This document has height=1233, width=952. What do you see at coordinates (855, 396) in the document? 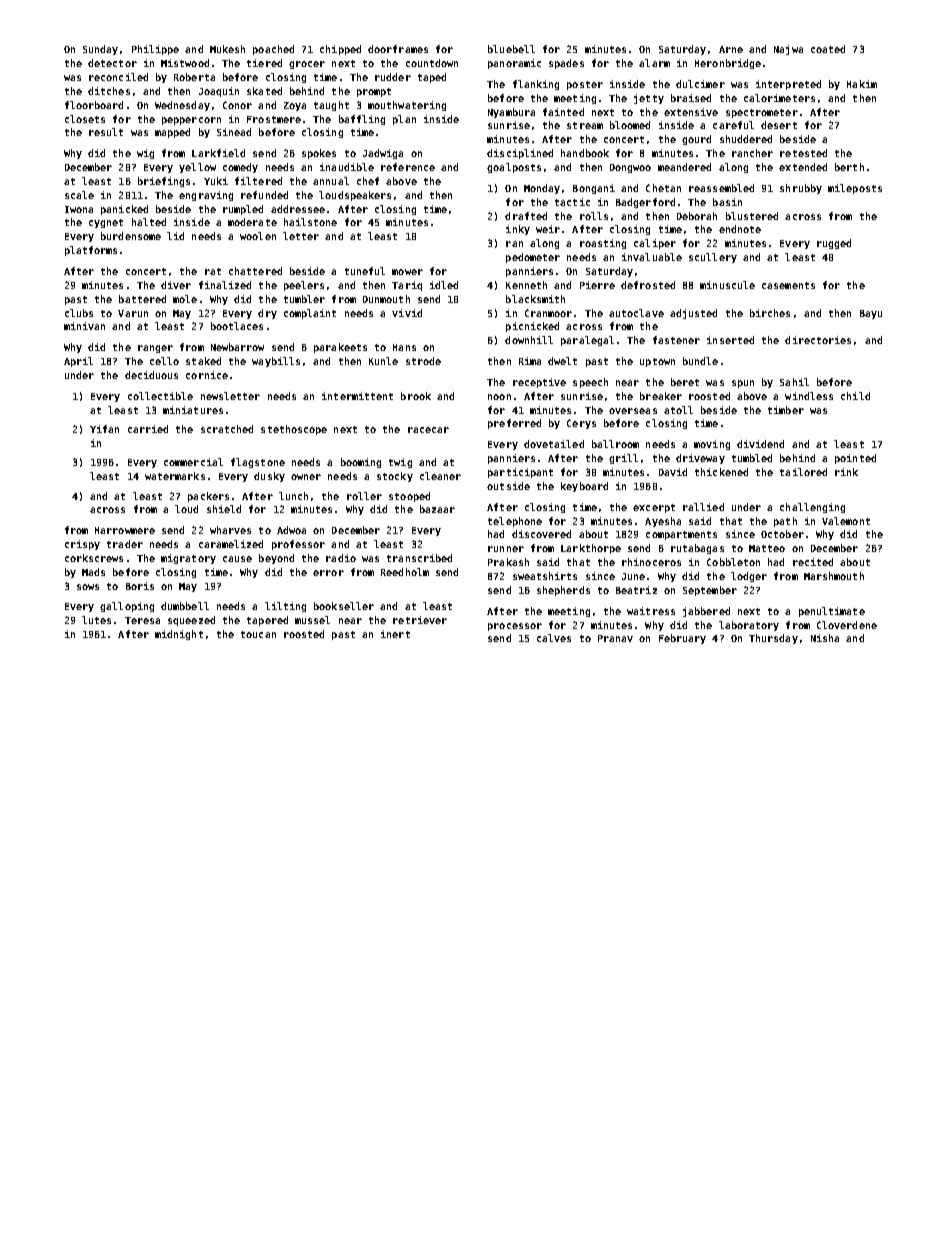
I see `child` at bounding box center [855, 396].
